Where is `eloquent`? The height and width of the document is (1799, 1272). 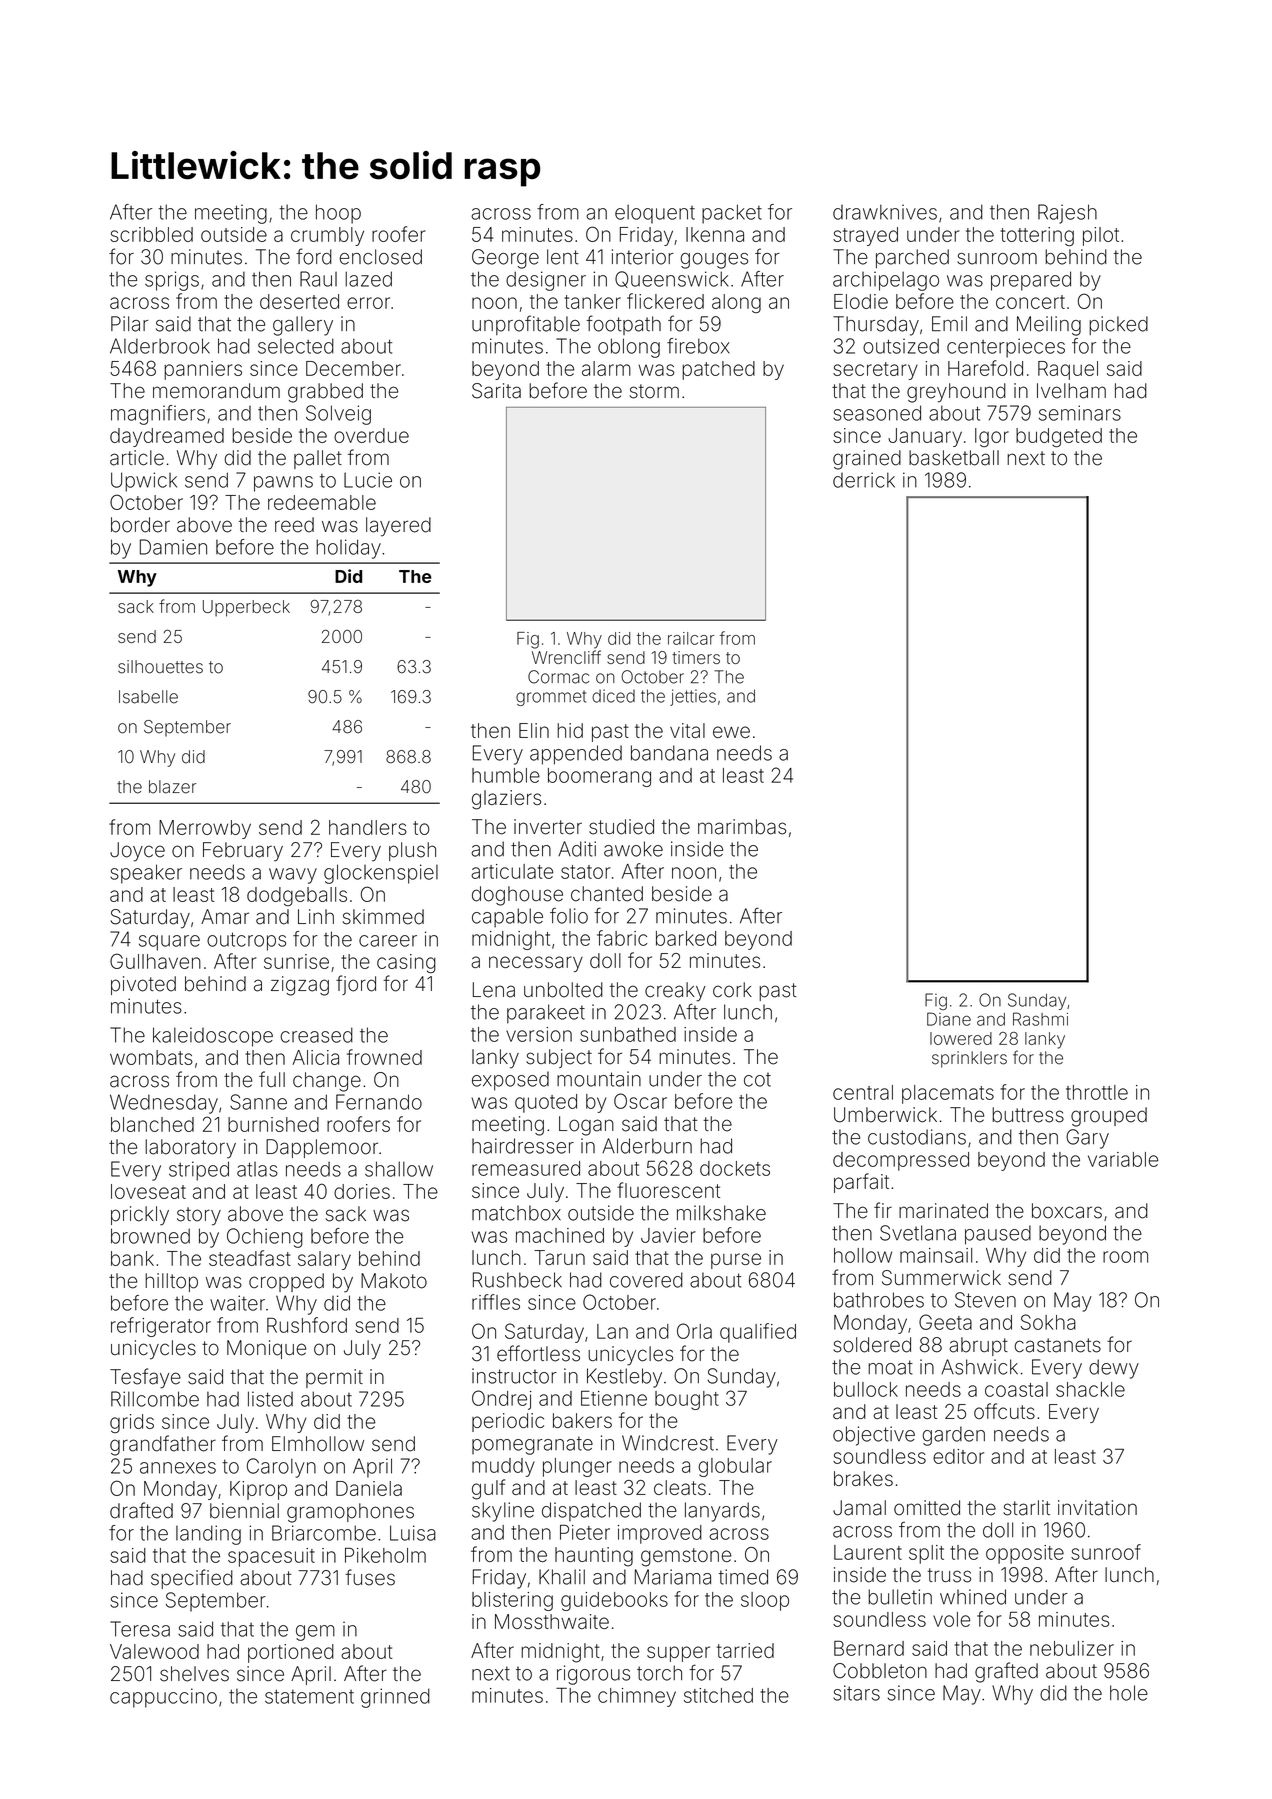
eloquent is located at coordinates (655, 214).
